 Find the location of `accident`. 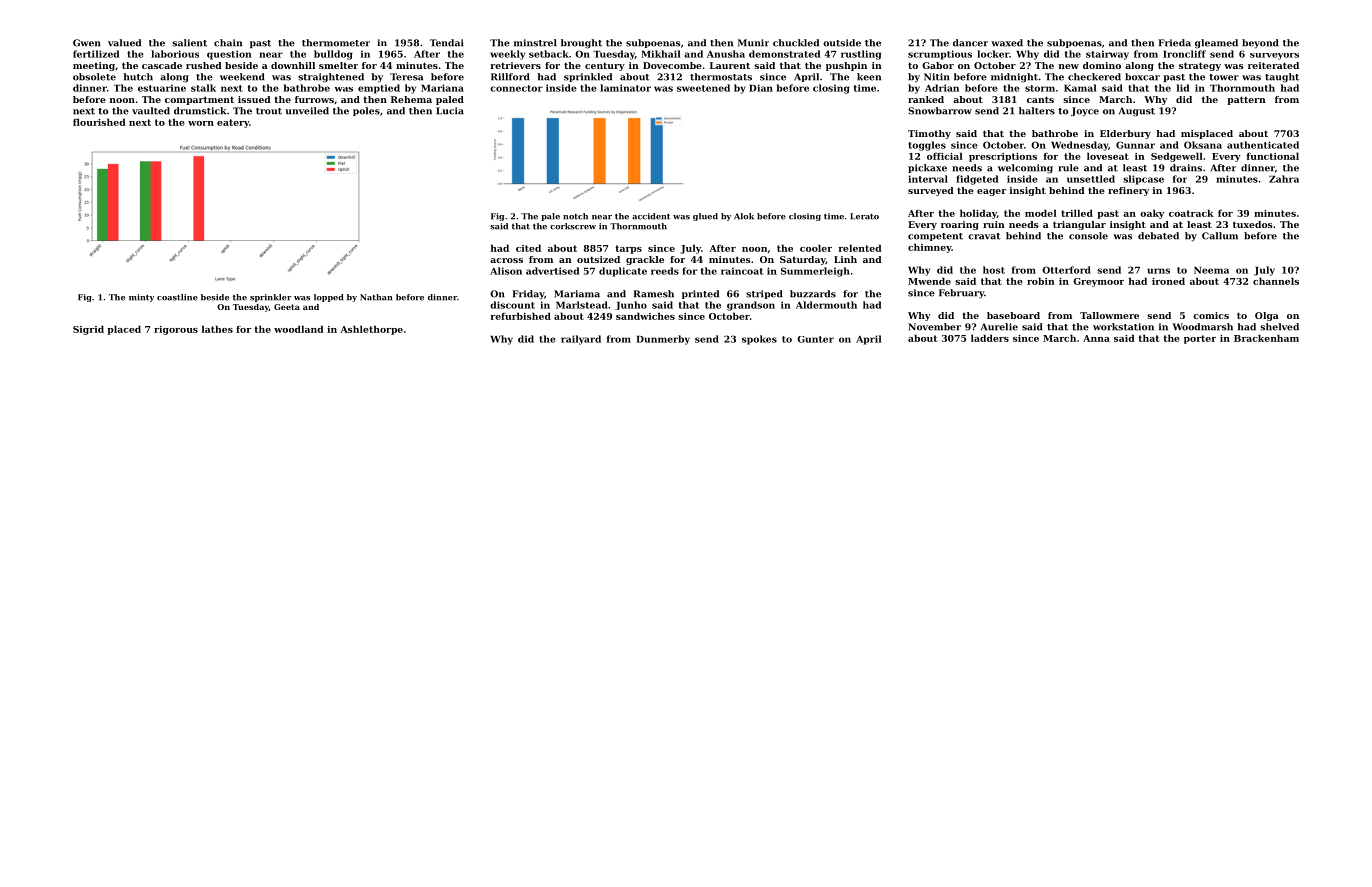

accident is located at coordinates (651, 216).
